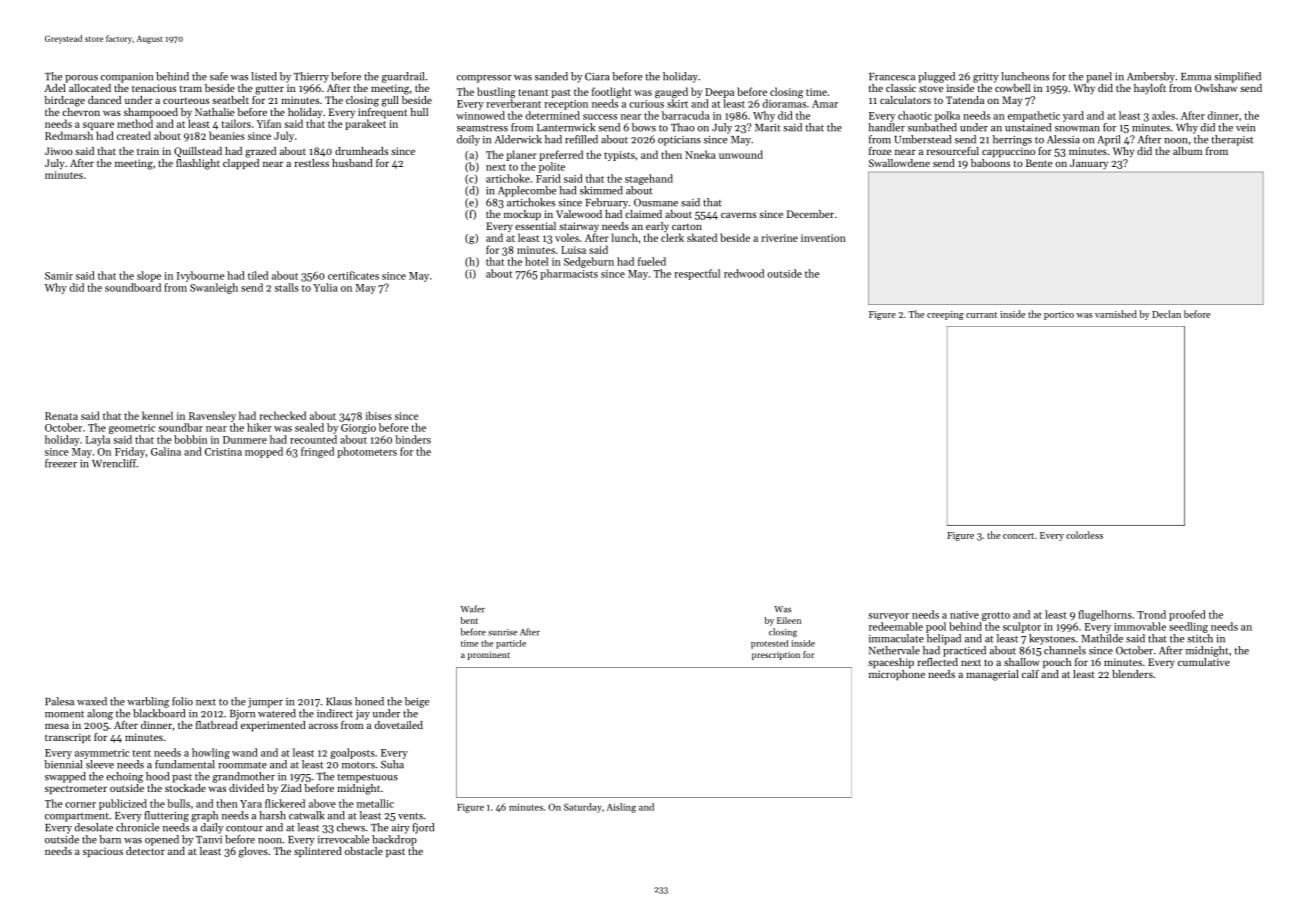  Describe the element at coordinates (986, 78) in the screenshot. I see `gritty` at that location.
